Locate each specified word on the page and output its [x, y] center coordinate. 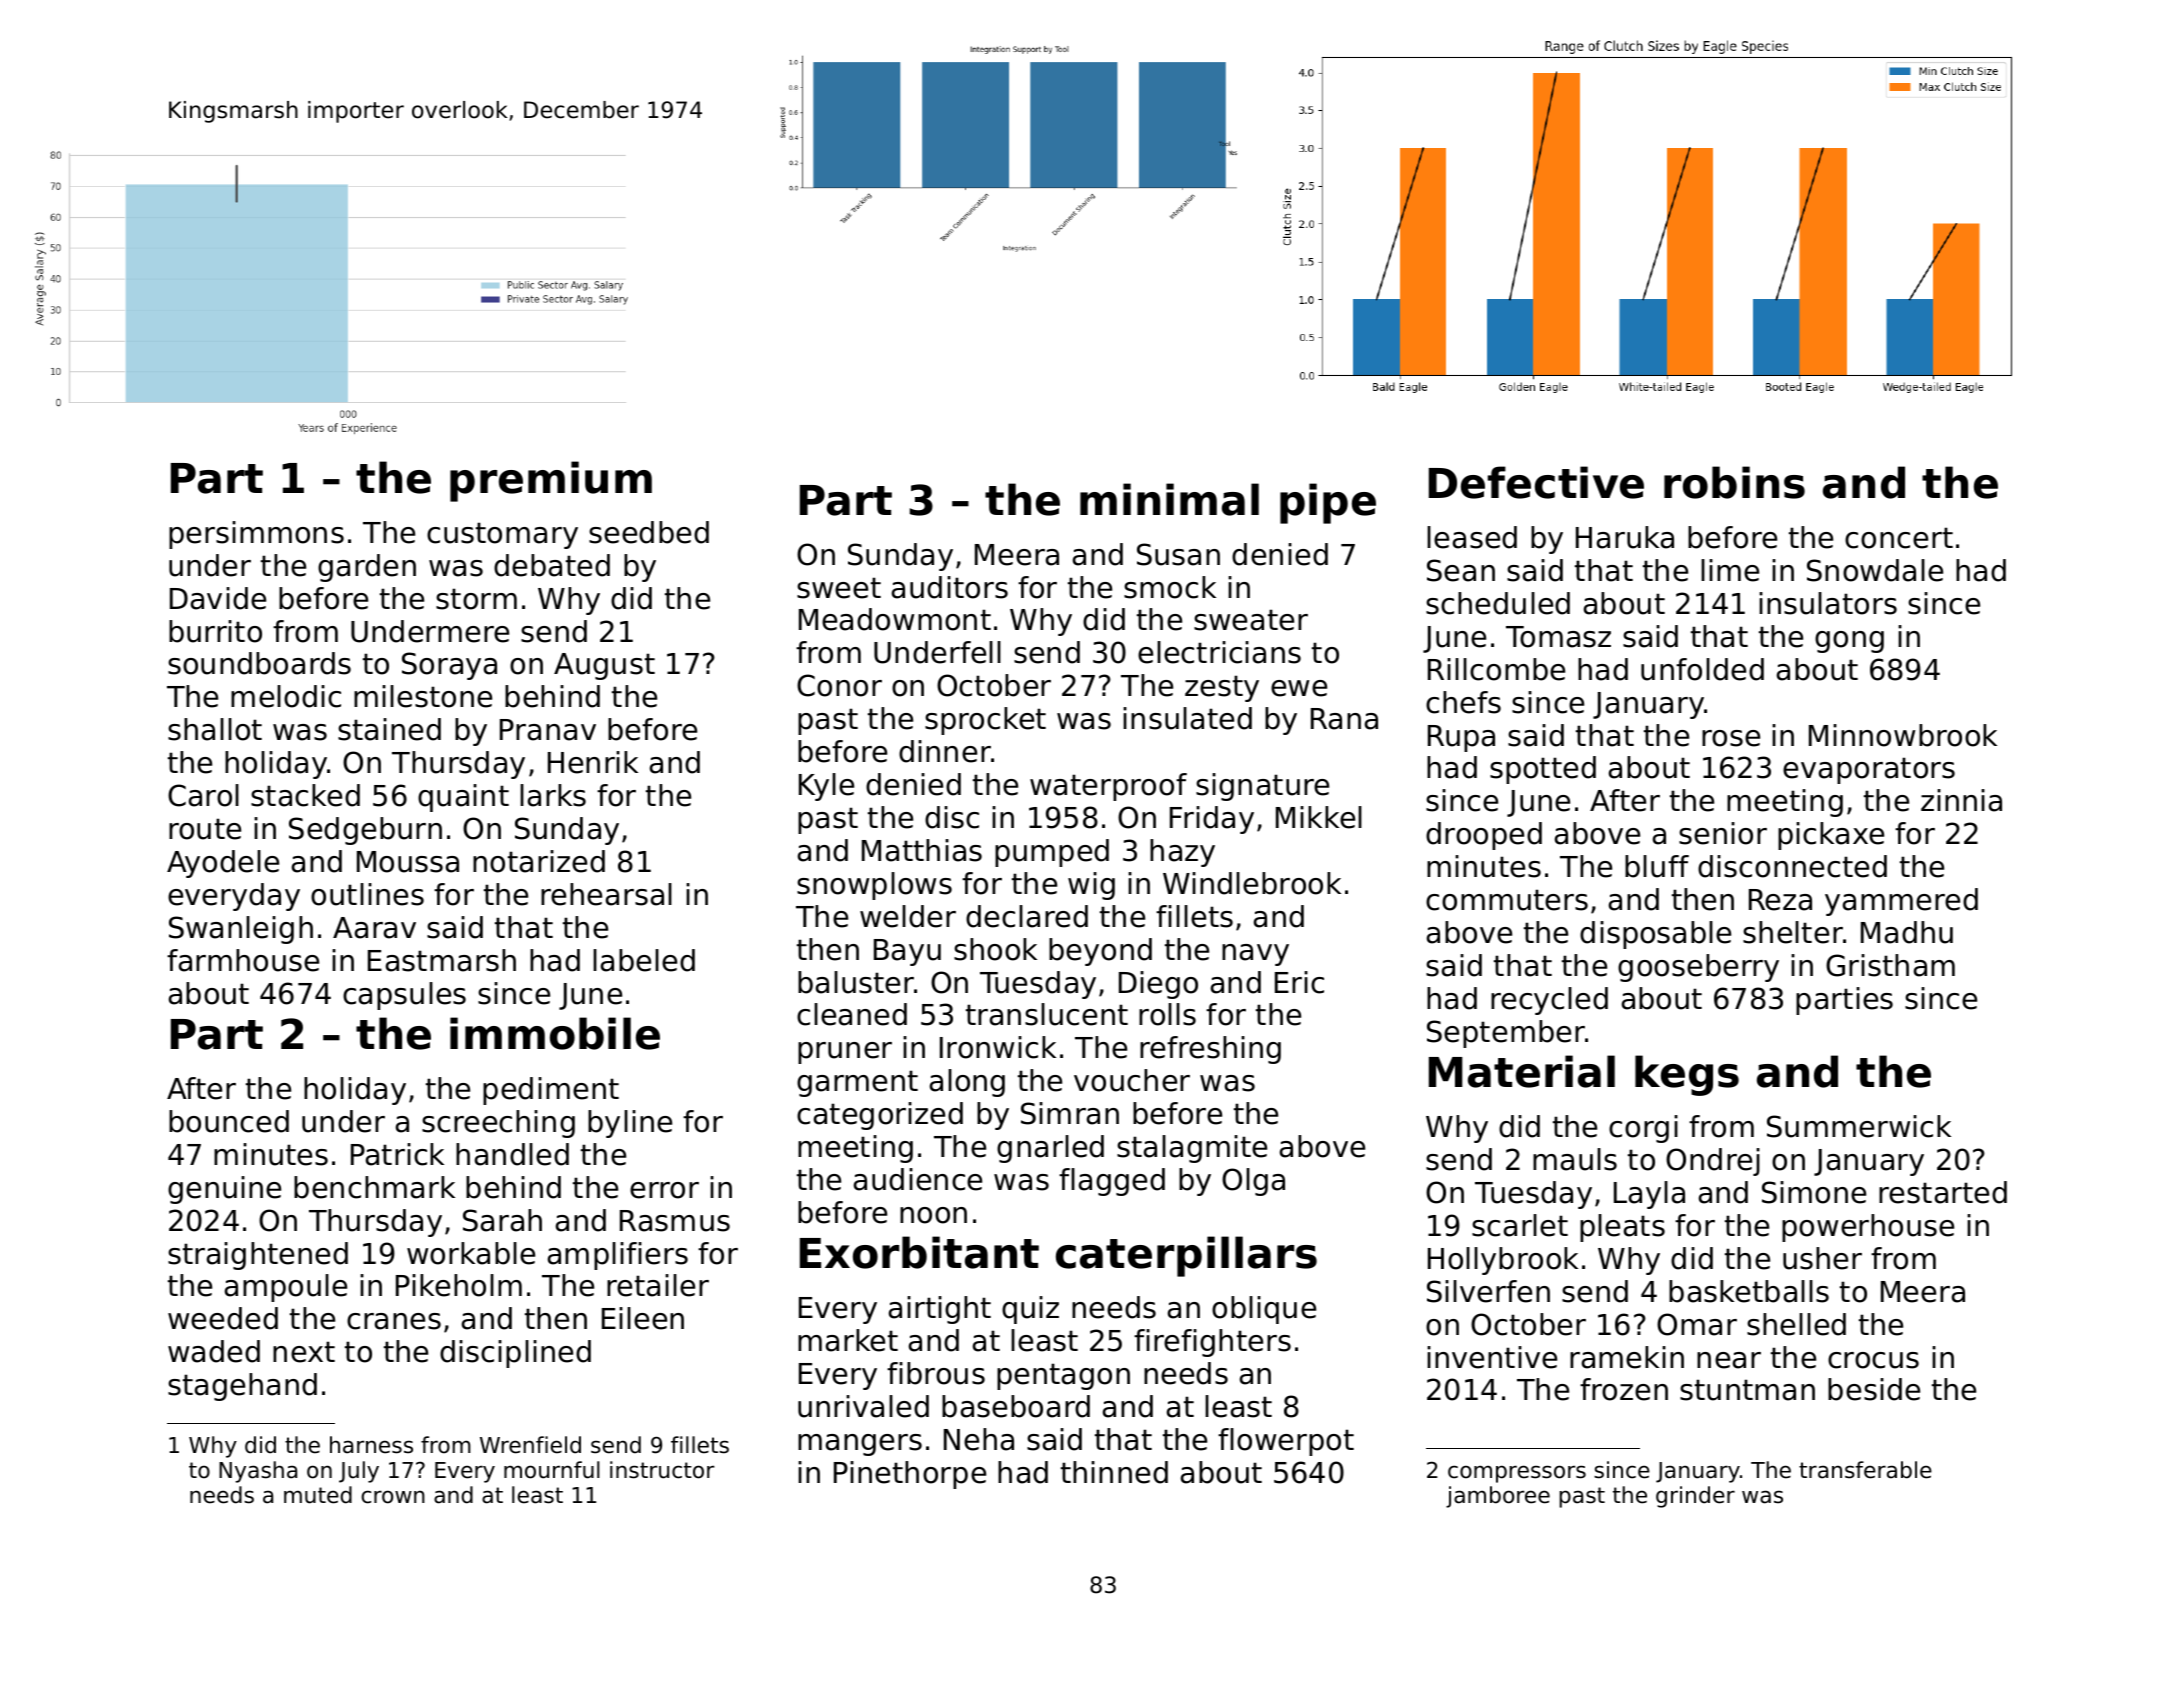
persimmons [256, 535]
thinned [1114, 1472]
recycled [1549, 1001]
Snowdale [1875, 570]
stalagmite [1192, 1149]
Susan [1178, 554]
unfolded [1702, 669]
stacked [305, 795]
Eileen [643, 1318]
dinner [945, 751]
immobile [555, 1033]
